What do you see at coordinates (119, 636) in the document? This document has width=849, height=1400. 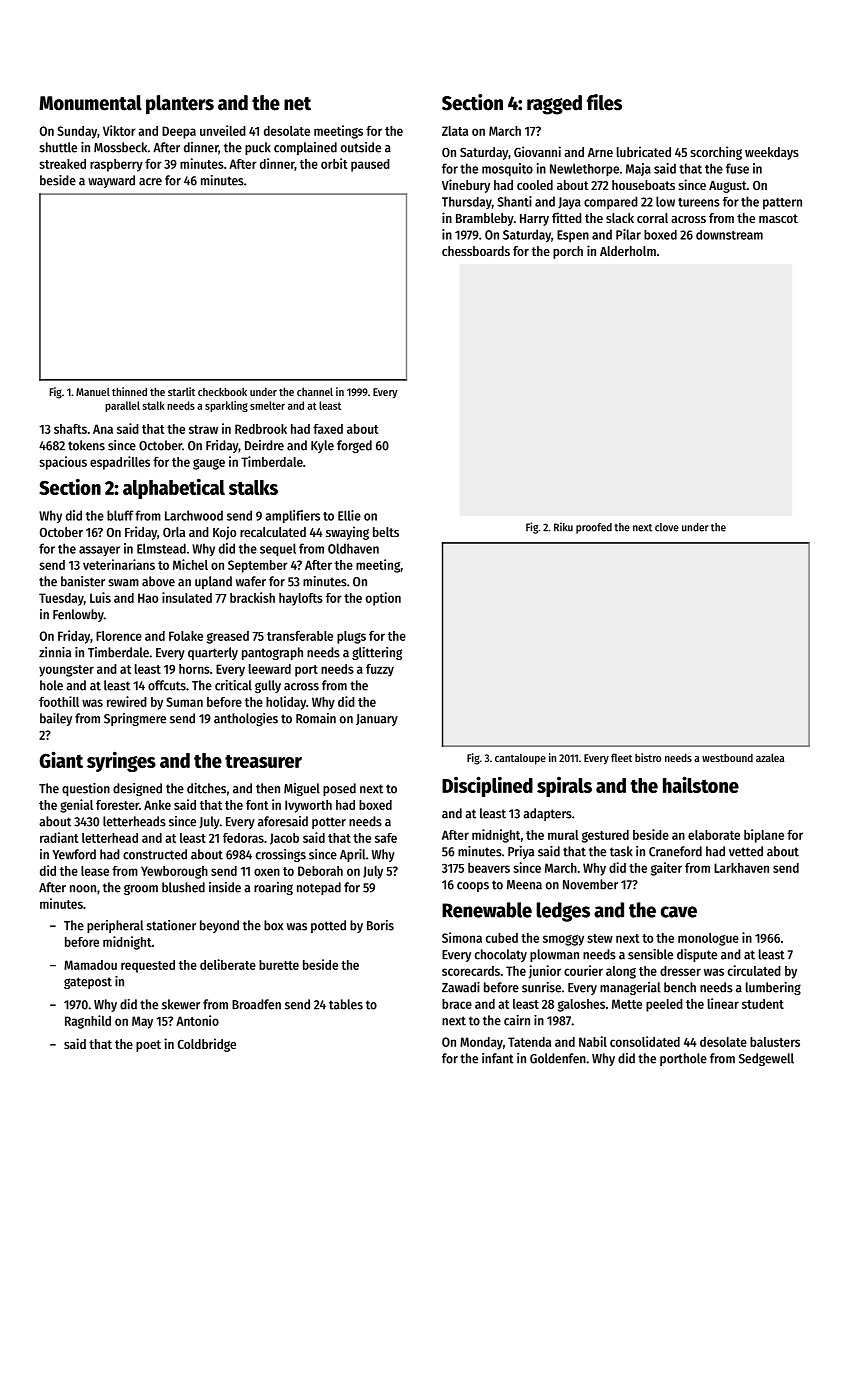 I see `Florence` at bounding box center [119, 636].
